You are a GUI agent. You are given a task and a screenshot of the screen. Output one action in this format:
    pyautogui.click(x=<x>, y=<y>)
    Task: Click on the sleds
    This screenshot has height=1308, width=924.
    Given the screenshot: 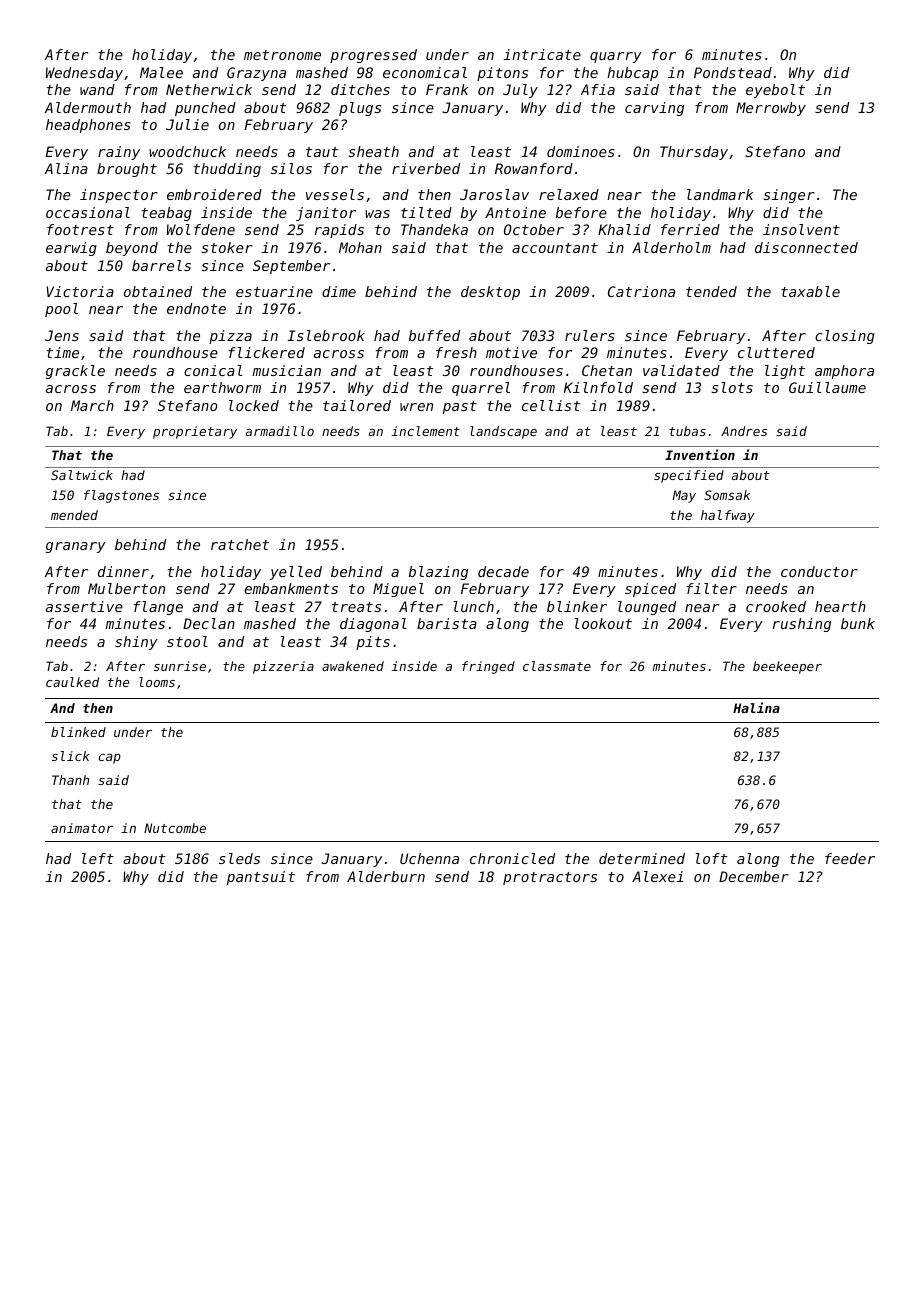 What is the action you would take?
    pyautogui.click(x=239, y=858)
